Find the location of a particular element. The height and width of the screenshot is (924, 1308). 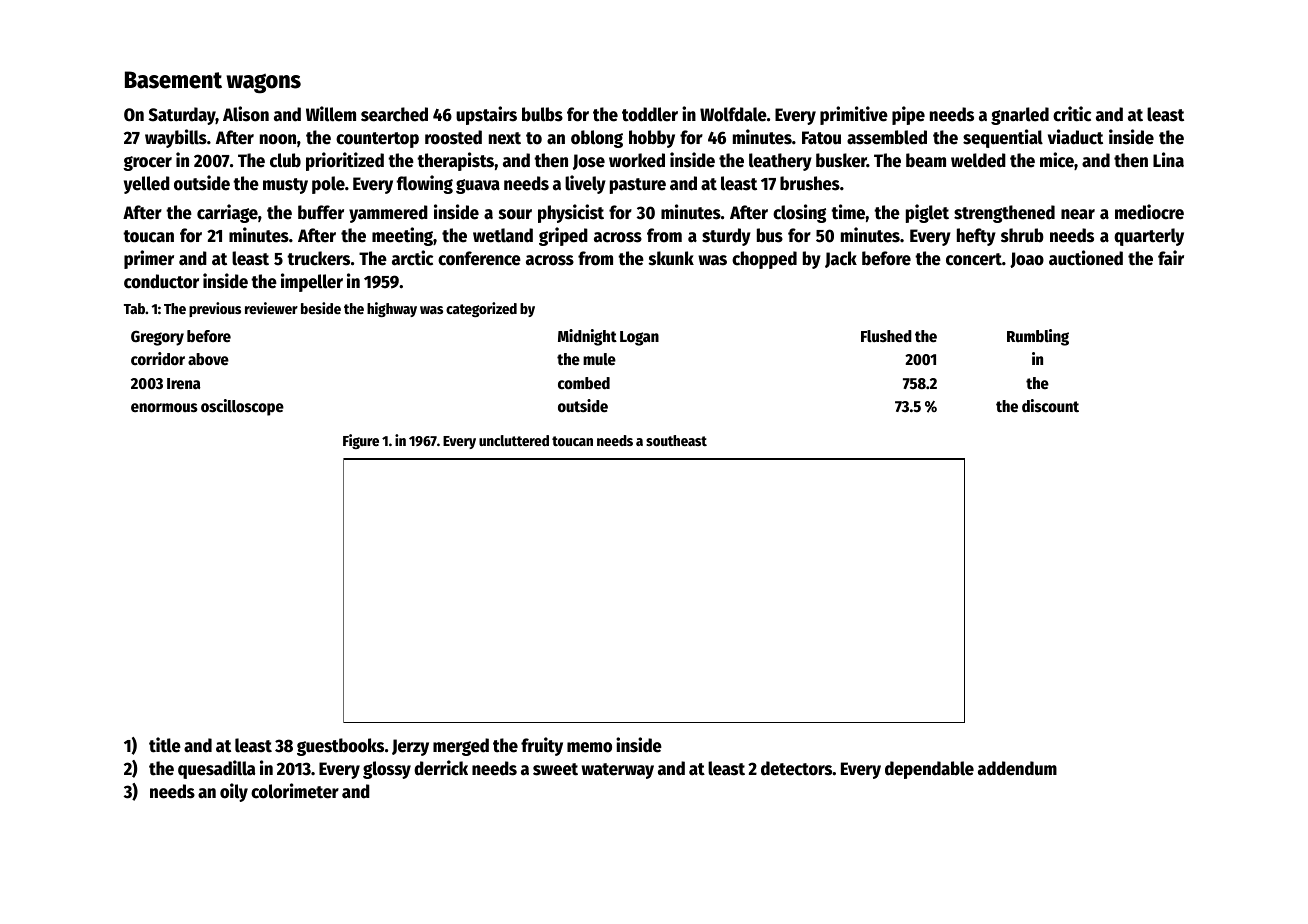

Lina is located at coordinates (1168, 160).
